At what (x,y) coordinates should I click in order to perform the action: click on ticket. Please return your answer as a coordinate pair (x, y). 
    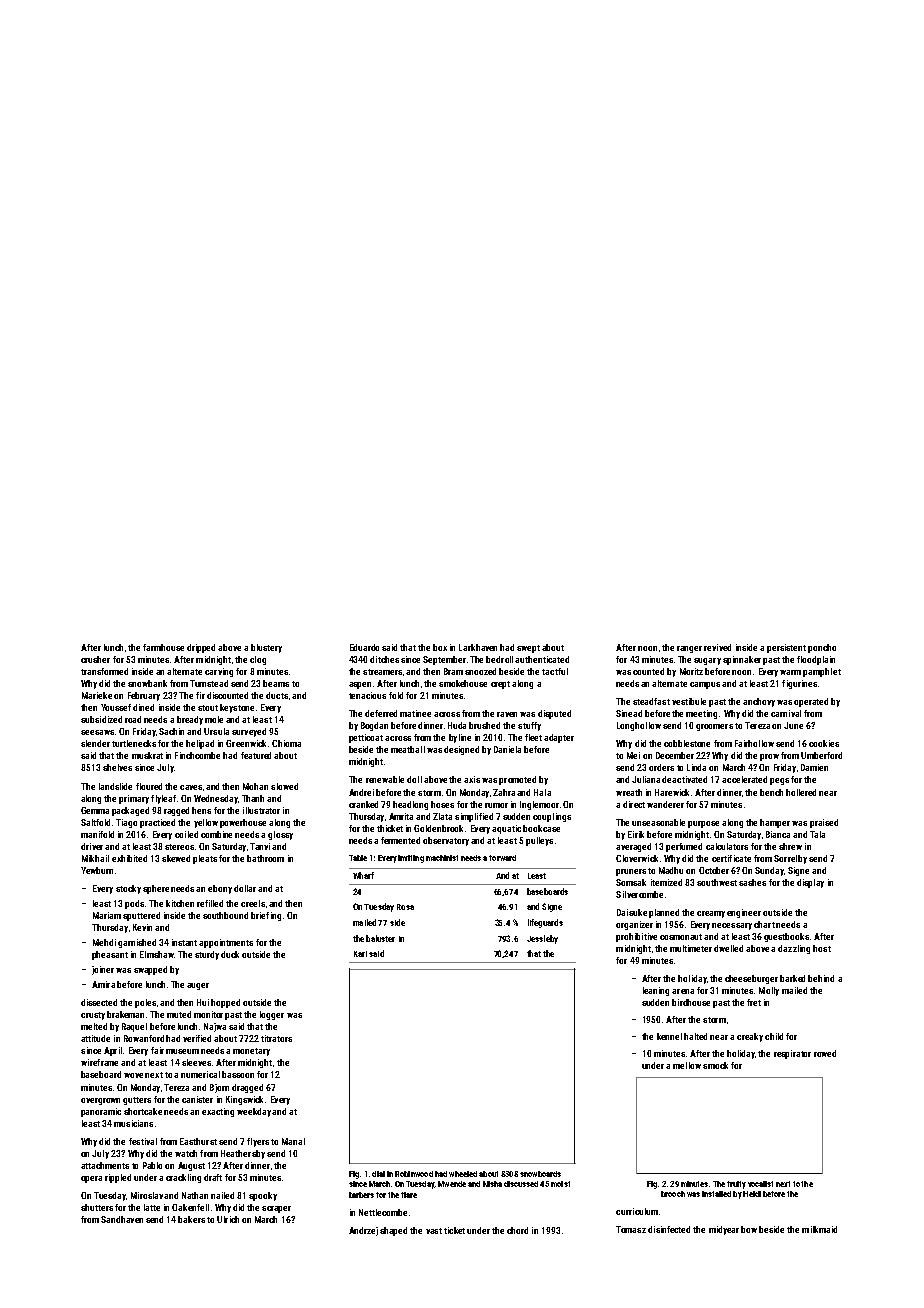
    Looking at the image, I should click on (454, 1230).
